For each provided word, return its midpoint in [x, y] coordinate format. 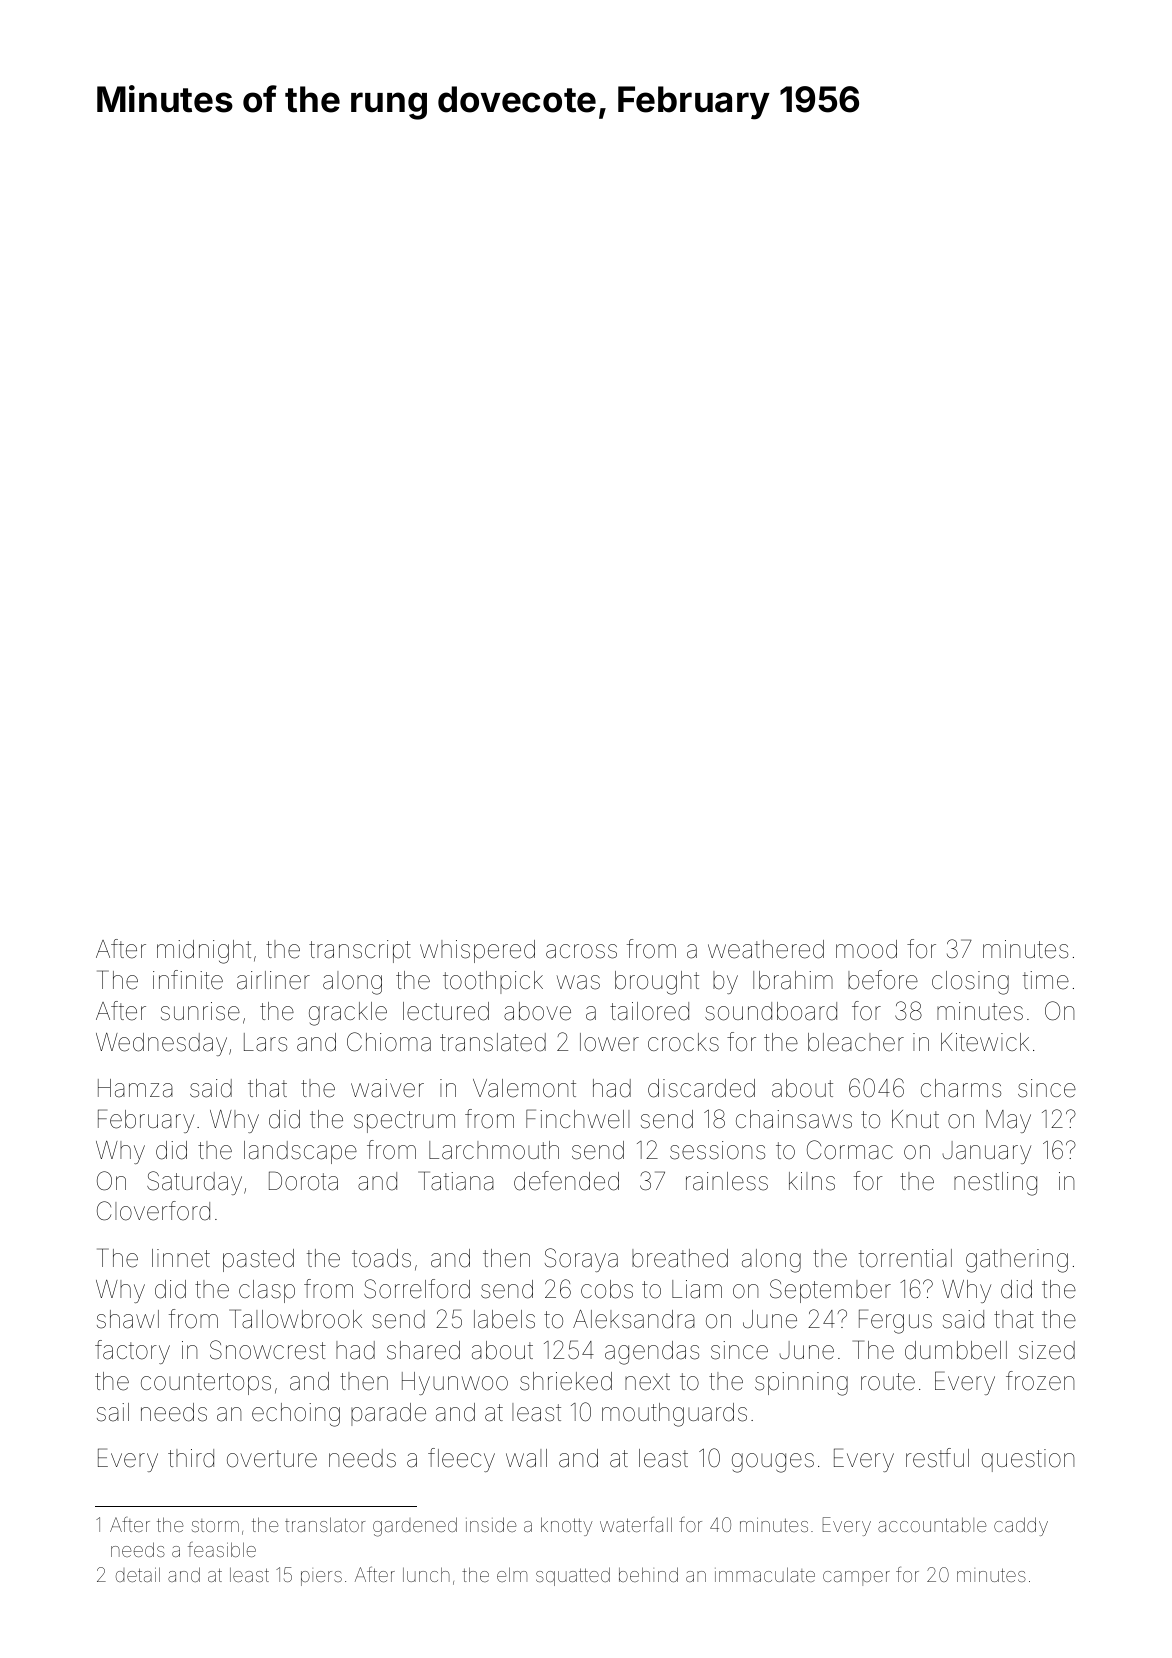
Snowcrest [268, 1350]
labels [504, 1319]
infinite [188, 980]
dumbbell [956, 1350]
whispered [477, 951]
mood [866, 949]
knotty [567, 1526]
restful [937, 1458]
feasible [222, 1549]
